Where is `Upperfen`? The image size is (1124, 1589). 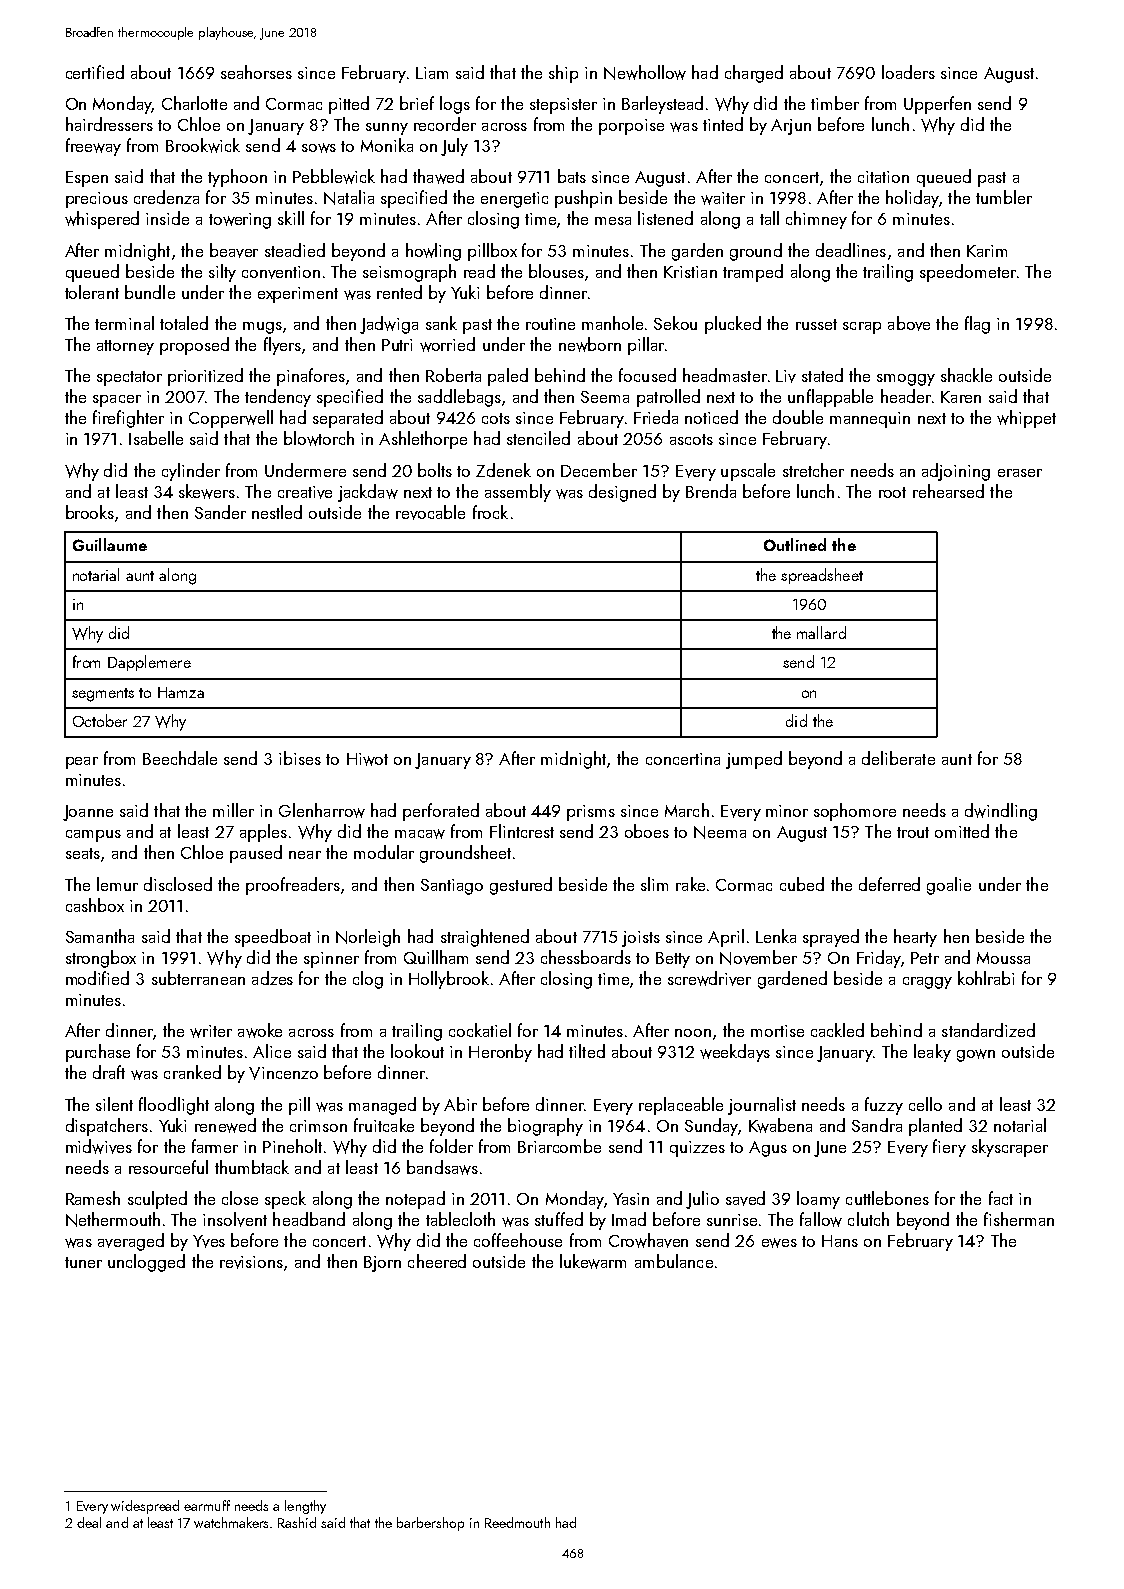
Upperfen is located at coordinates (937, 105).
